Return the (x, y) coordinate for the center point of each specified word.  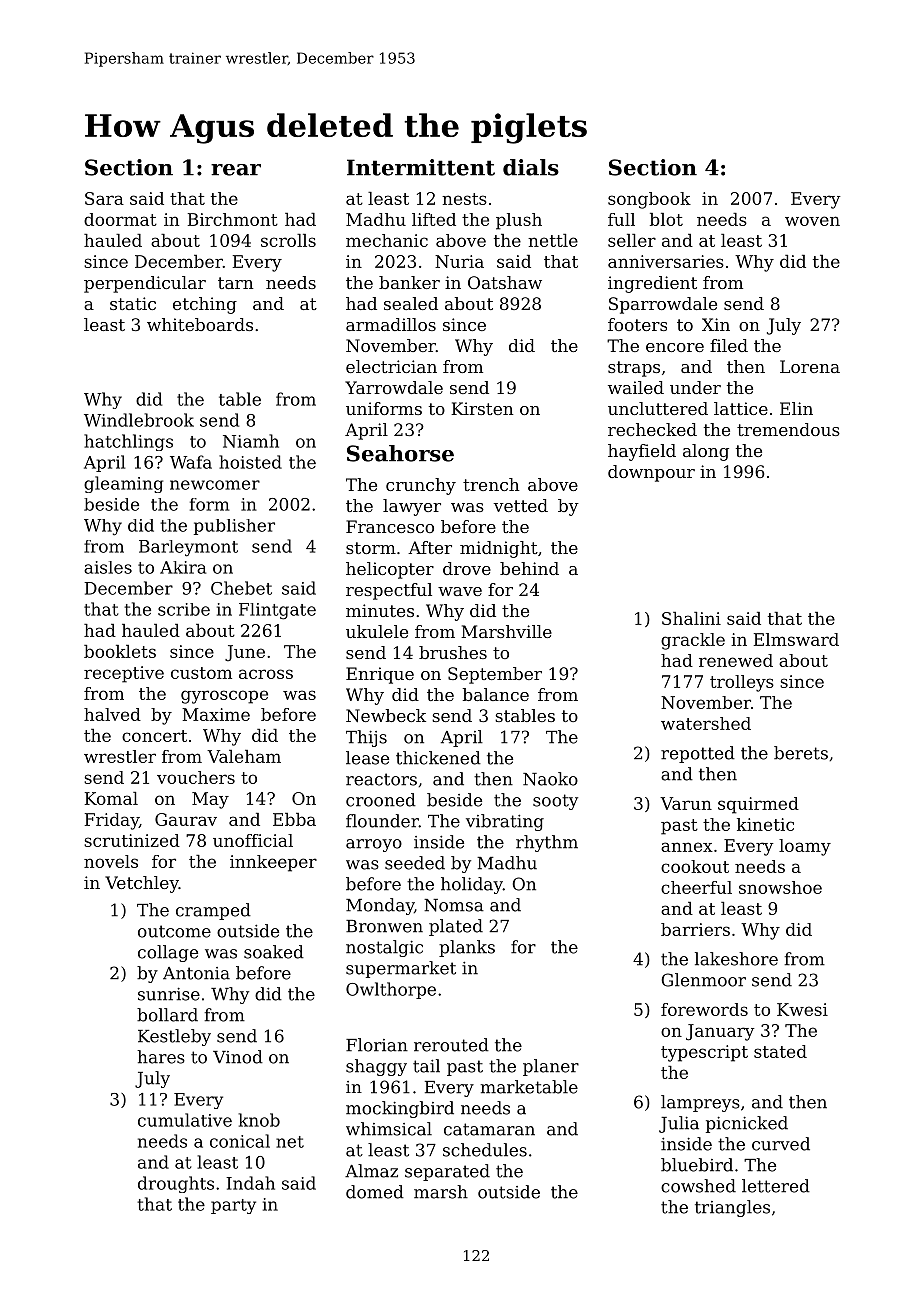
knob (259, 1120)
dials (531, 167)
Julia (679, 1124)
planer (551, 1067)
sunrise (169, 994)
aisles (108, 567)
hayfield (642, 452)
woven (812, 221)
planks (467, 948)
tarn (236, 283)
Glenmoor (703, 980)
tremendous (788, 429)
